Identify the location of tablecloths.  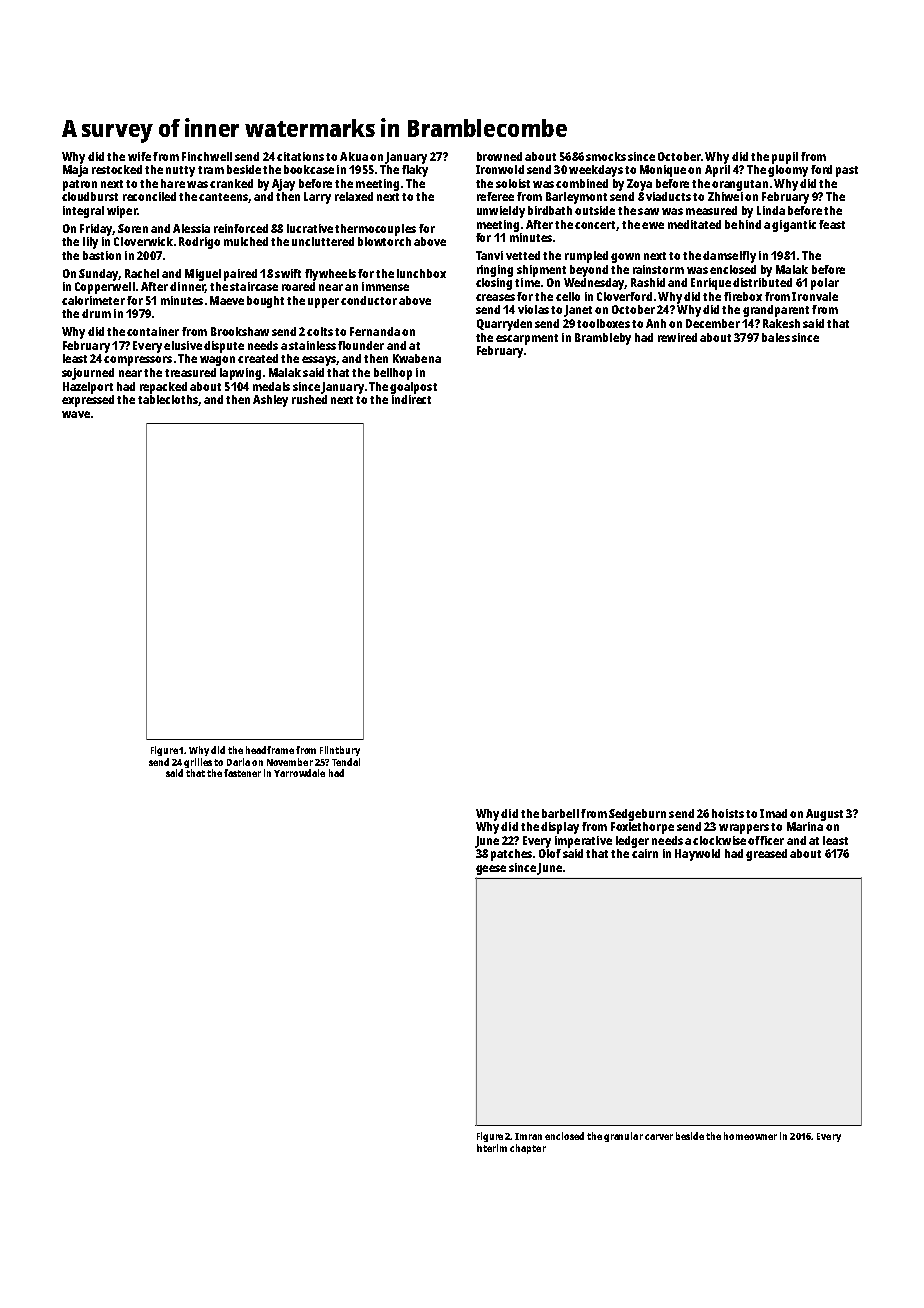
(168, 399).
